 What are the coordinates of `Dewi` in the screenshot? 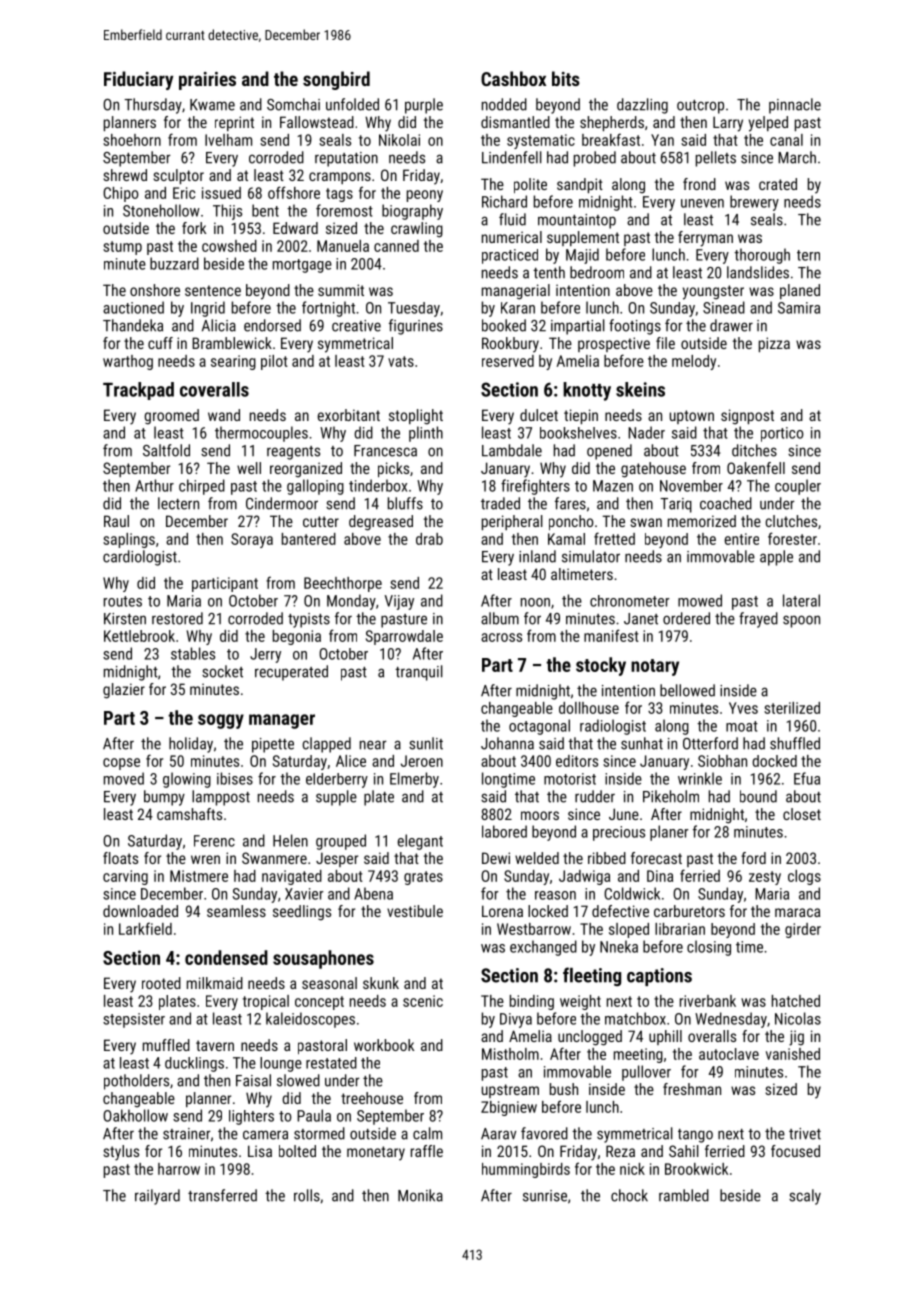 It's located at (496, 858).
